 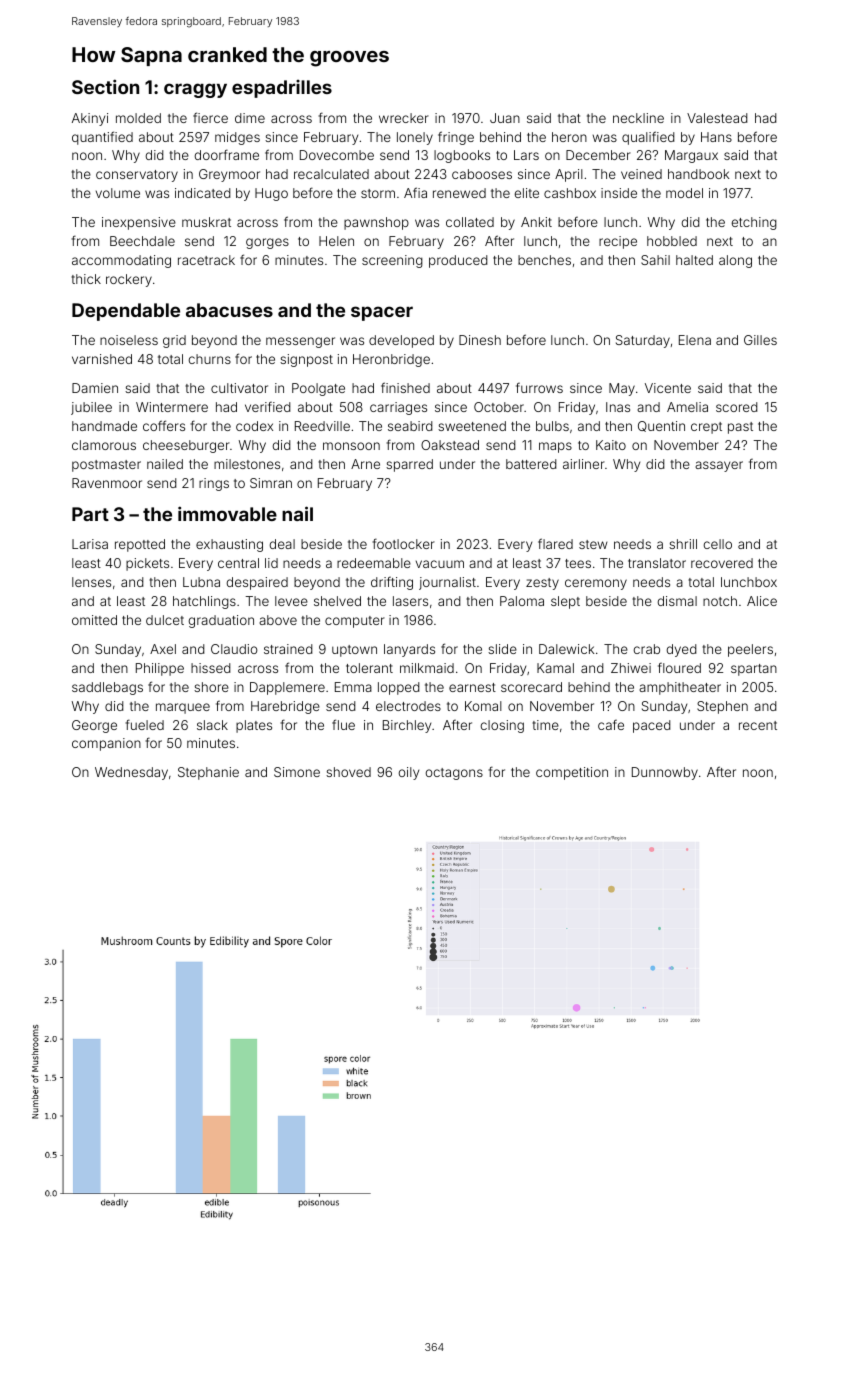 What do you see at coordinates (129, 280) in the page?
I see `rockery` at bounding box center [129, 280].
